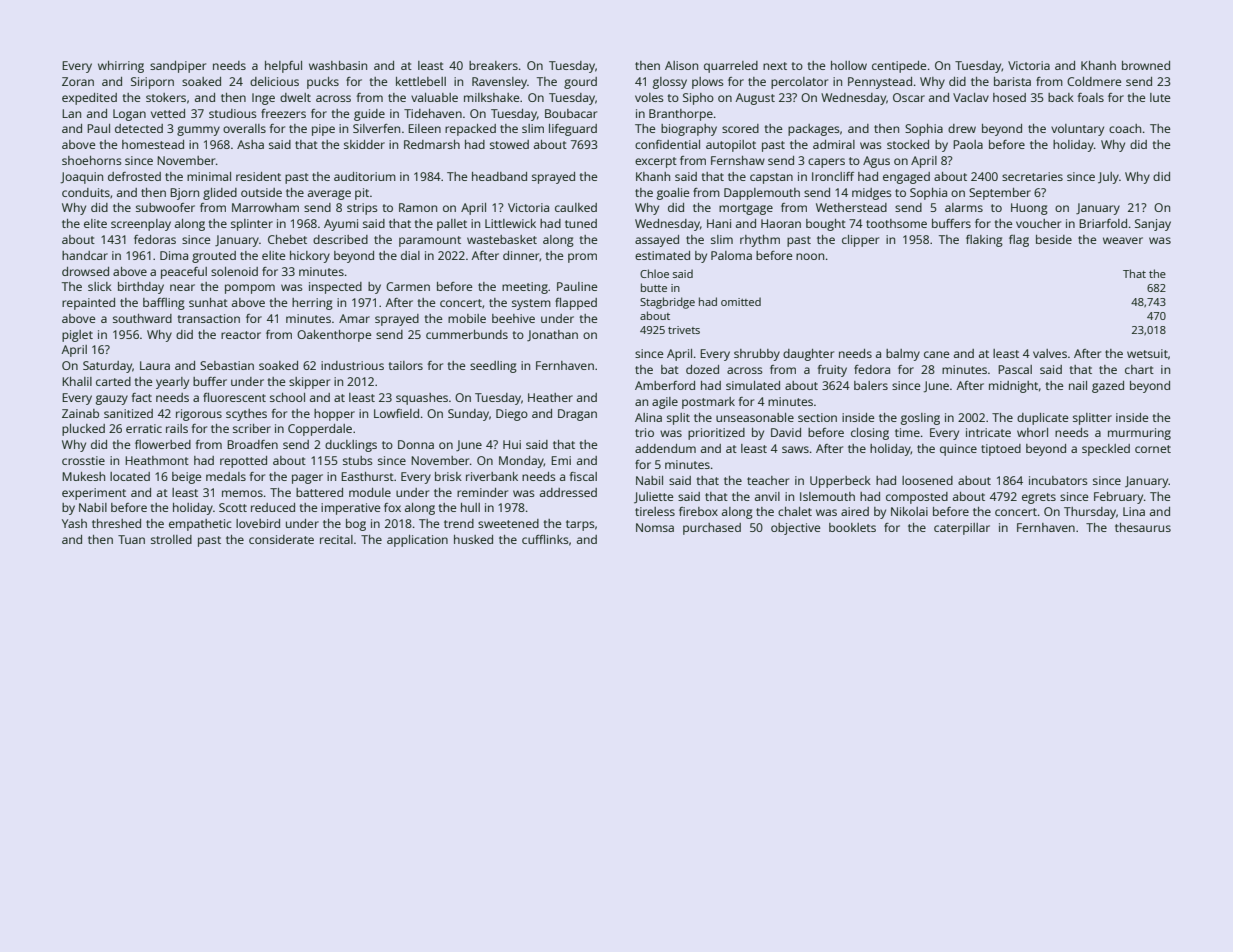  I want to click on goalie, so click(673, 194).
